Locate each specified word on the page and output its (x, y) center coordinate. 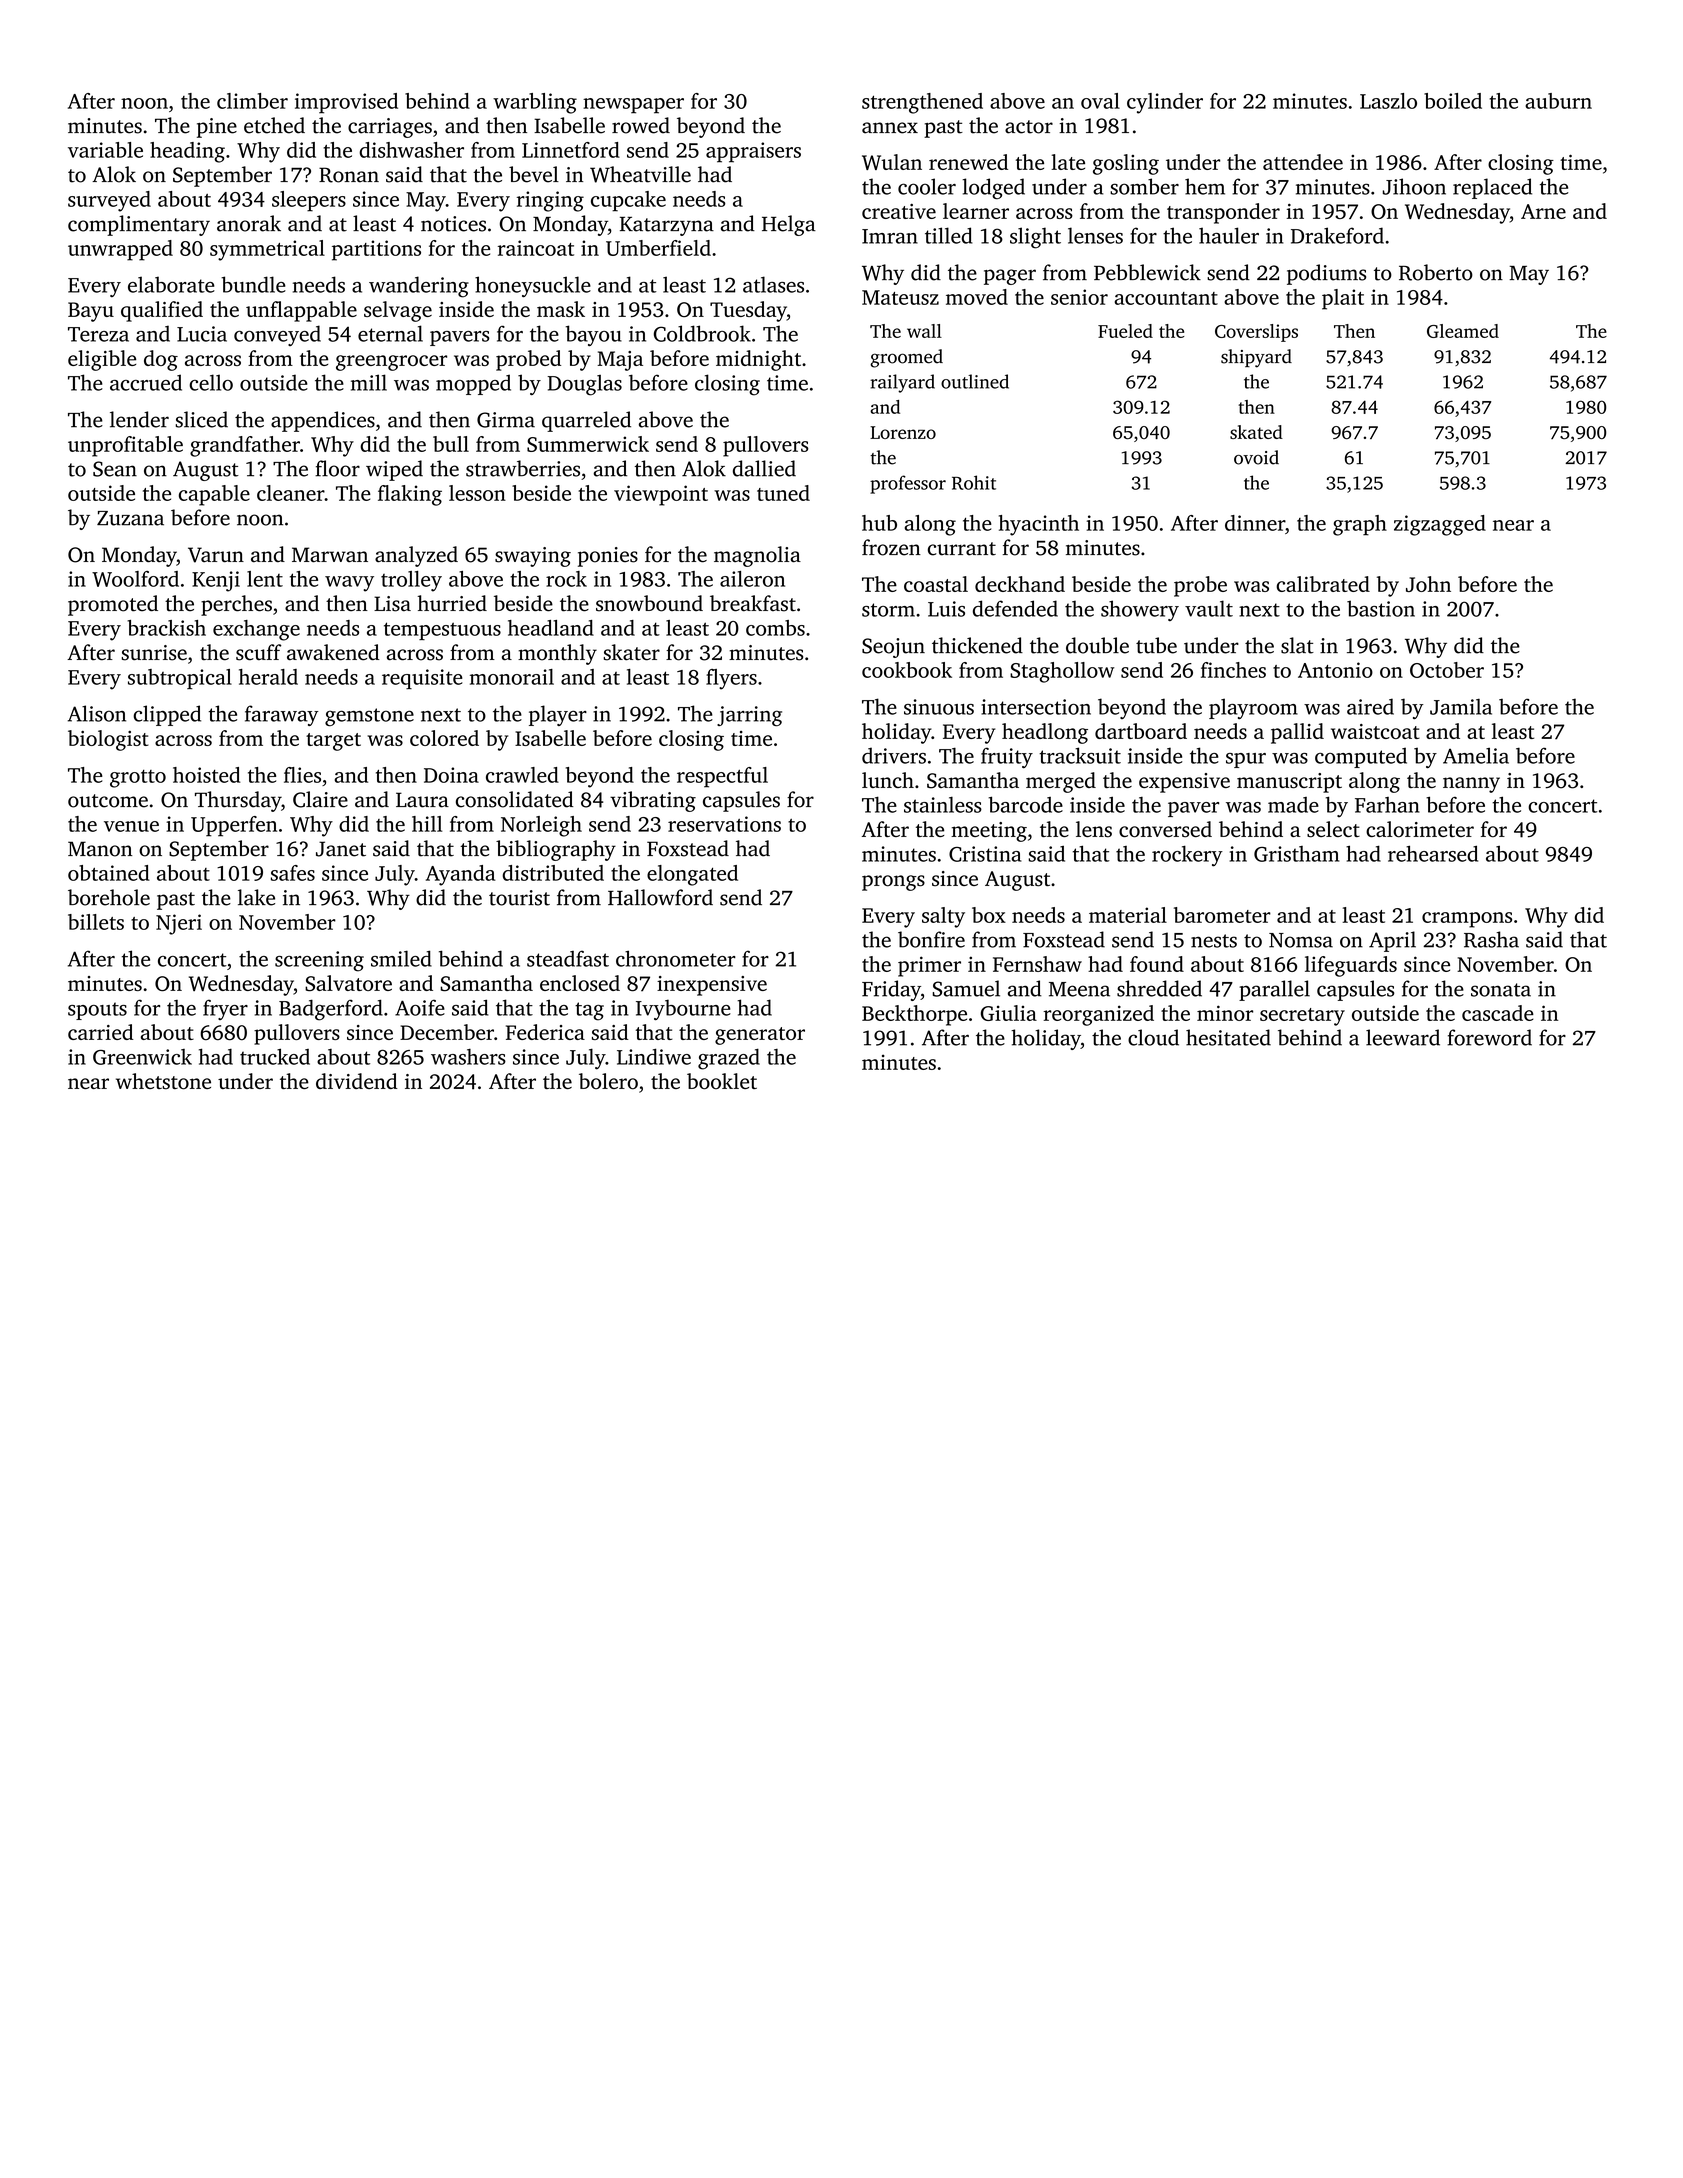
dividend (357, 1081)
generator (760, 1036)
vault (1209, 608)
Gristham (1296, 854)
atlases (773, 284)
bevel (534, 174)
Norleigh (541, 826)
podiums (1326, 274)
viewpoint (661, 495)
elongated (692, 875)
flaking (410, 495)
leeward (1403, 1037)
